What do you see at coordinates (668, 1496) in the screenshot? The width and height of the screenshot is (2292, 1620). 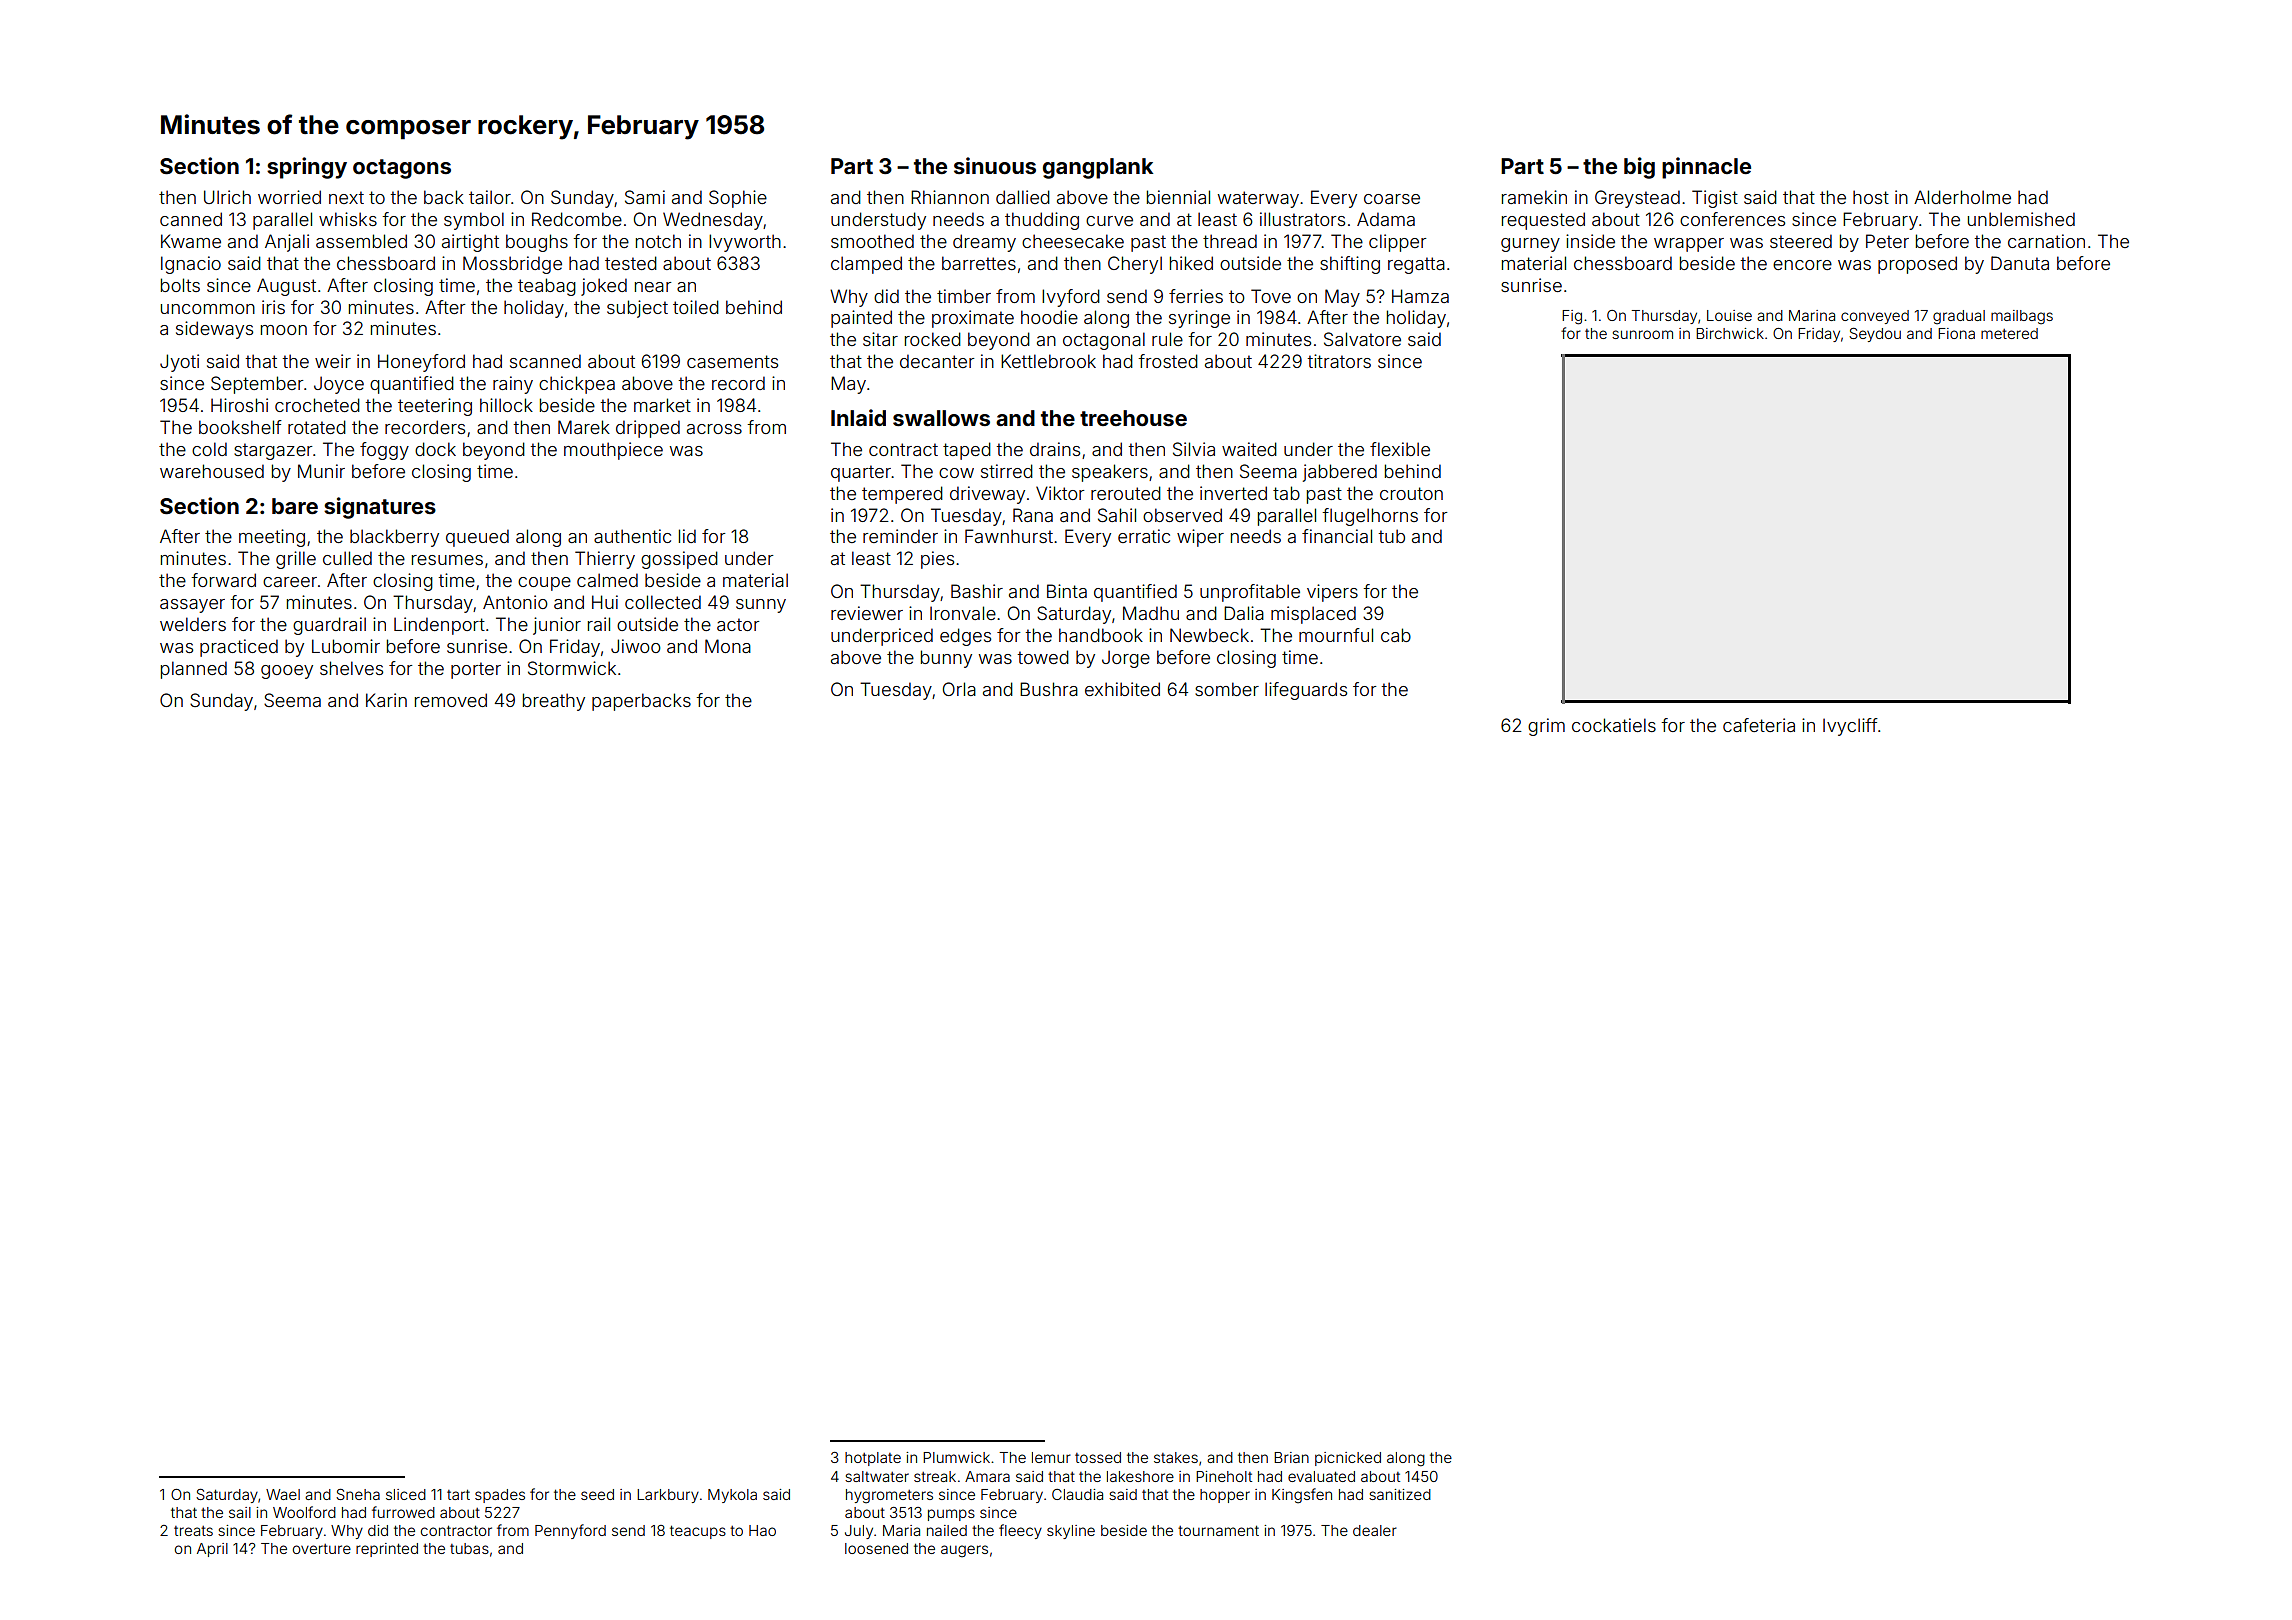 I see `Larkbury` at bounding box center [668, 1496].
